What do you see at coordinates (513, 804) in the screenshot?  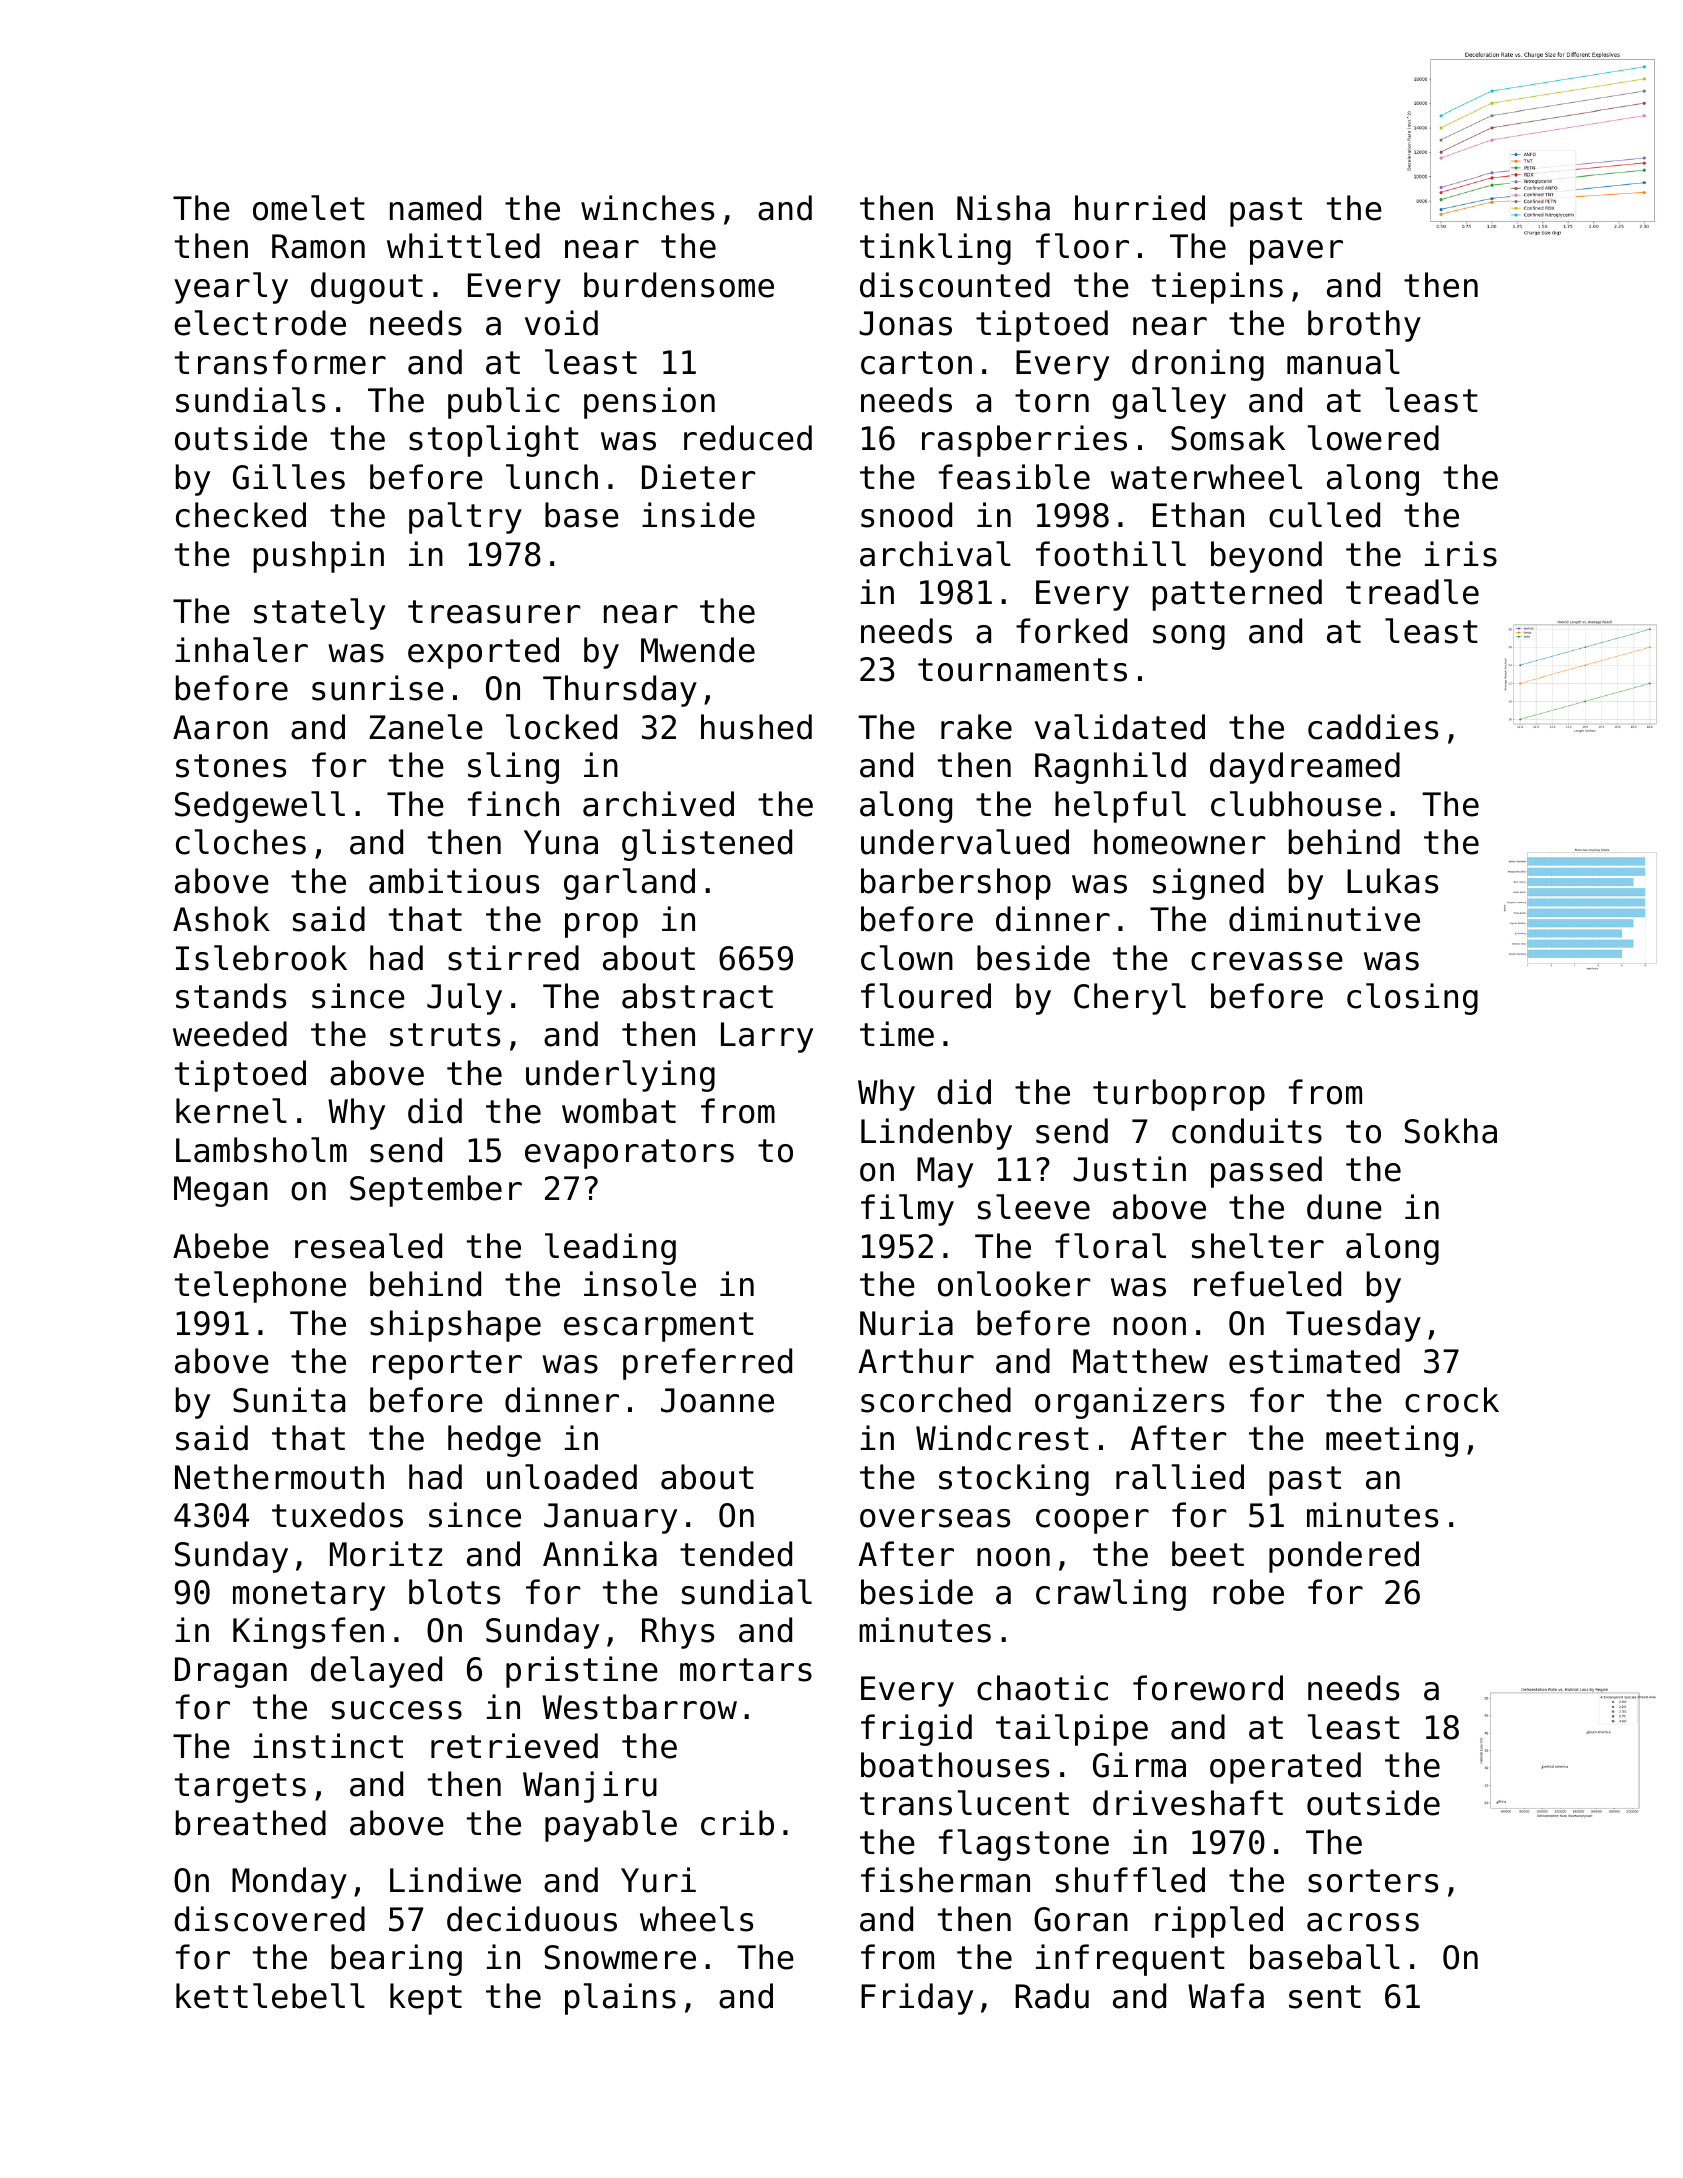 I see `finch` at bounding box center [513, 804].
